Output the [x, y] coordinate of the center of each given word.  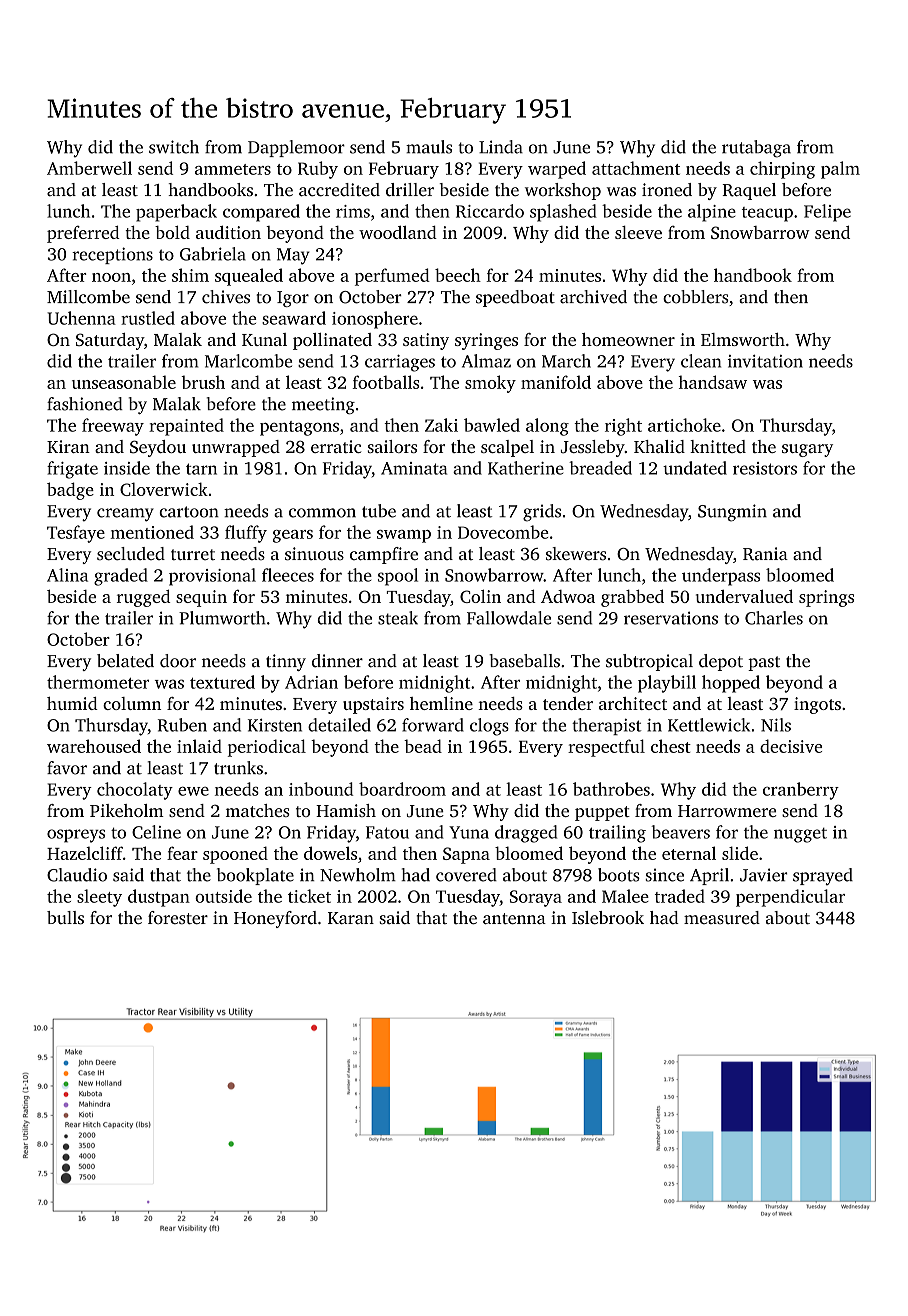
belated [125, 661]
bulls [65, 917]
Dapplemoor [296, 148]
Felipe [827, 213]
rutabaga [756, 149]
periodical [267, 748]
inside [127, 468]
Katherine [526, 468]
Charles [774, 618]
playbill [667, 684]
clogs [489, 727]
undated [695, 468]
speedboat [515, 298]
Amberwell [89, 168]
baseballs [524, 661]
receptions [112, 255]
